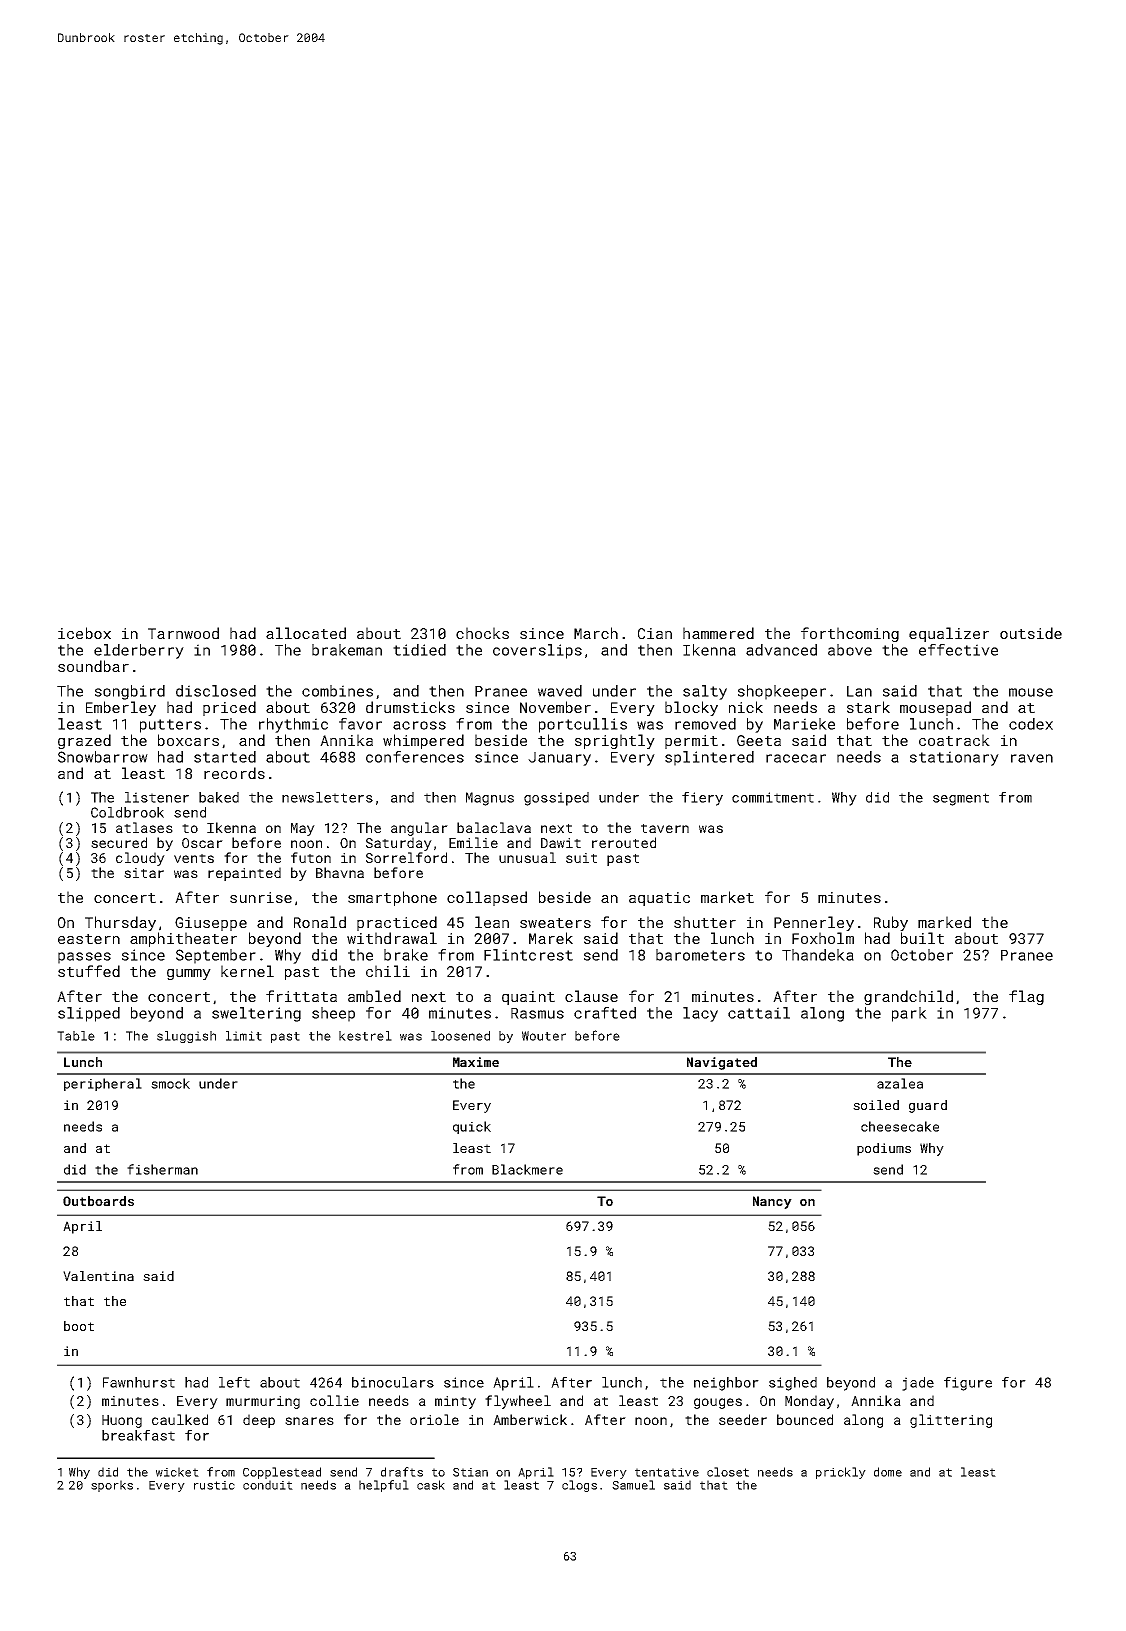  I want to click on neighbor, so click(726, 1384).
